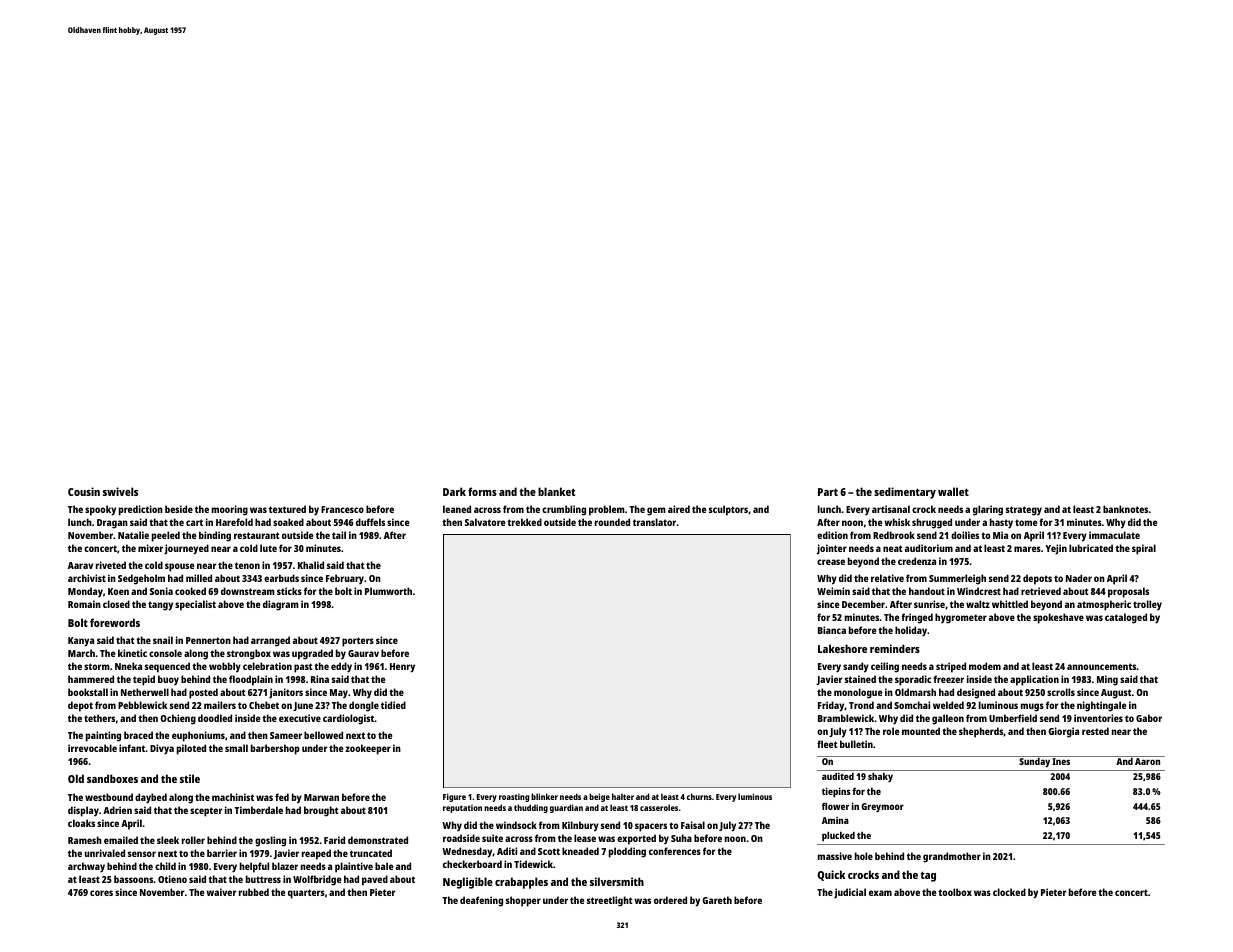  I want to click on Henry, so click(402, 668).
